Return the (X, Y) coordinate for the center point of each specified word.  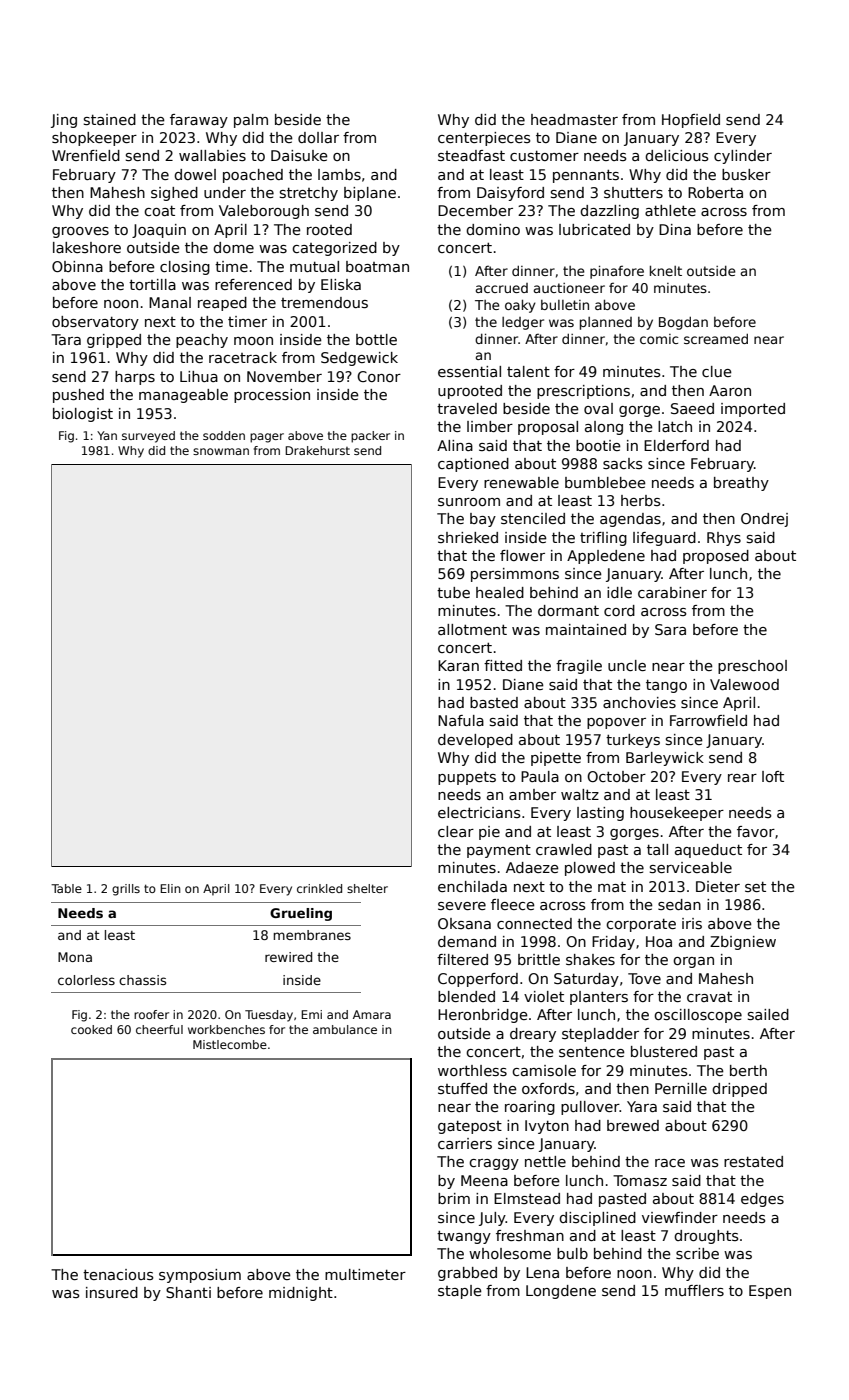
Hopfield (691, 121)
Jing (64, 121)
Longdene (561, 1292)
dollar (318, 137)
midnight (301, 1294)
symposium (200, 1276)
